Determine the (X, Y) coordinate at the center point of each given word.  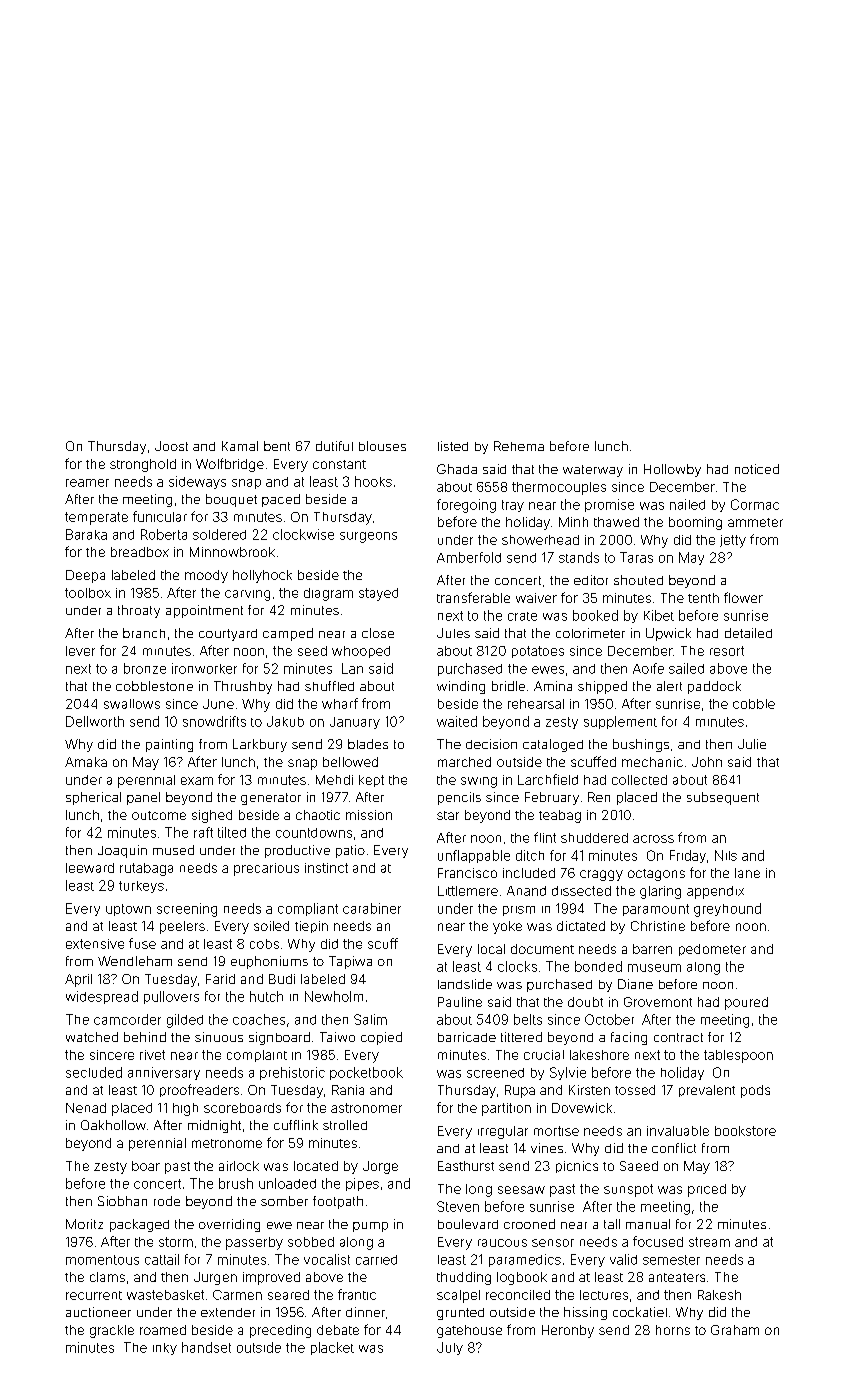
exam (197, 781)
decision (491, 744)
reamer (87, 483)
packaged (139, 1225)
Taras (636, 557)
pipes (362, 1184)
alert (669, 686)
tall (612, 1224)
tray (513, 506)
